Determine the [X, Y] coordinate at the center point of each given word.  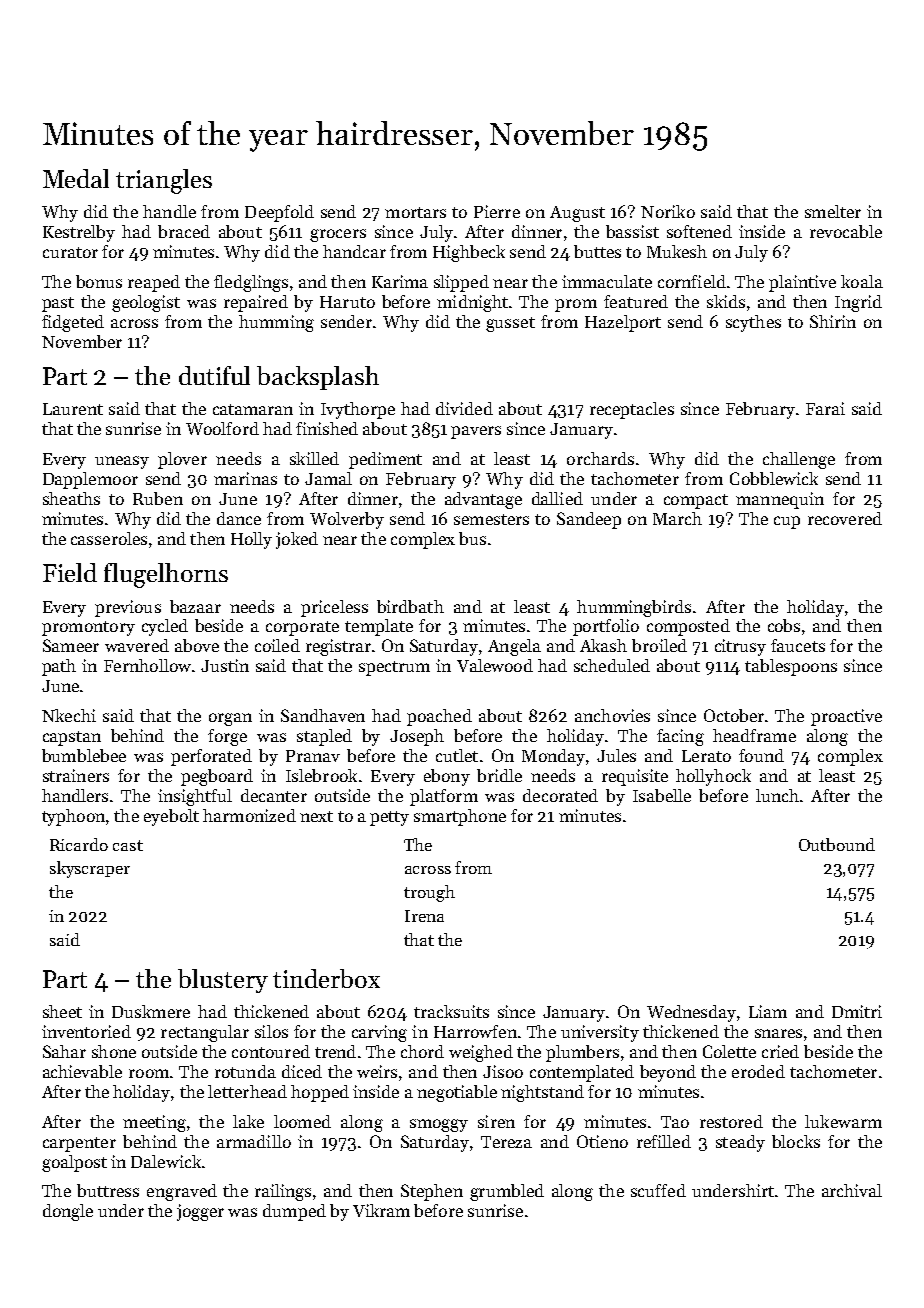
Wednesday [691, 1013]
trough [429, 893]
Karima [400, 281]
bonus [99, 281]
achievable [82, 1071]
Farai [825, 408]
